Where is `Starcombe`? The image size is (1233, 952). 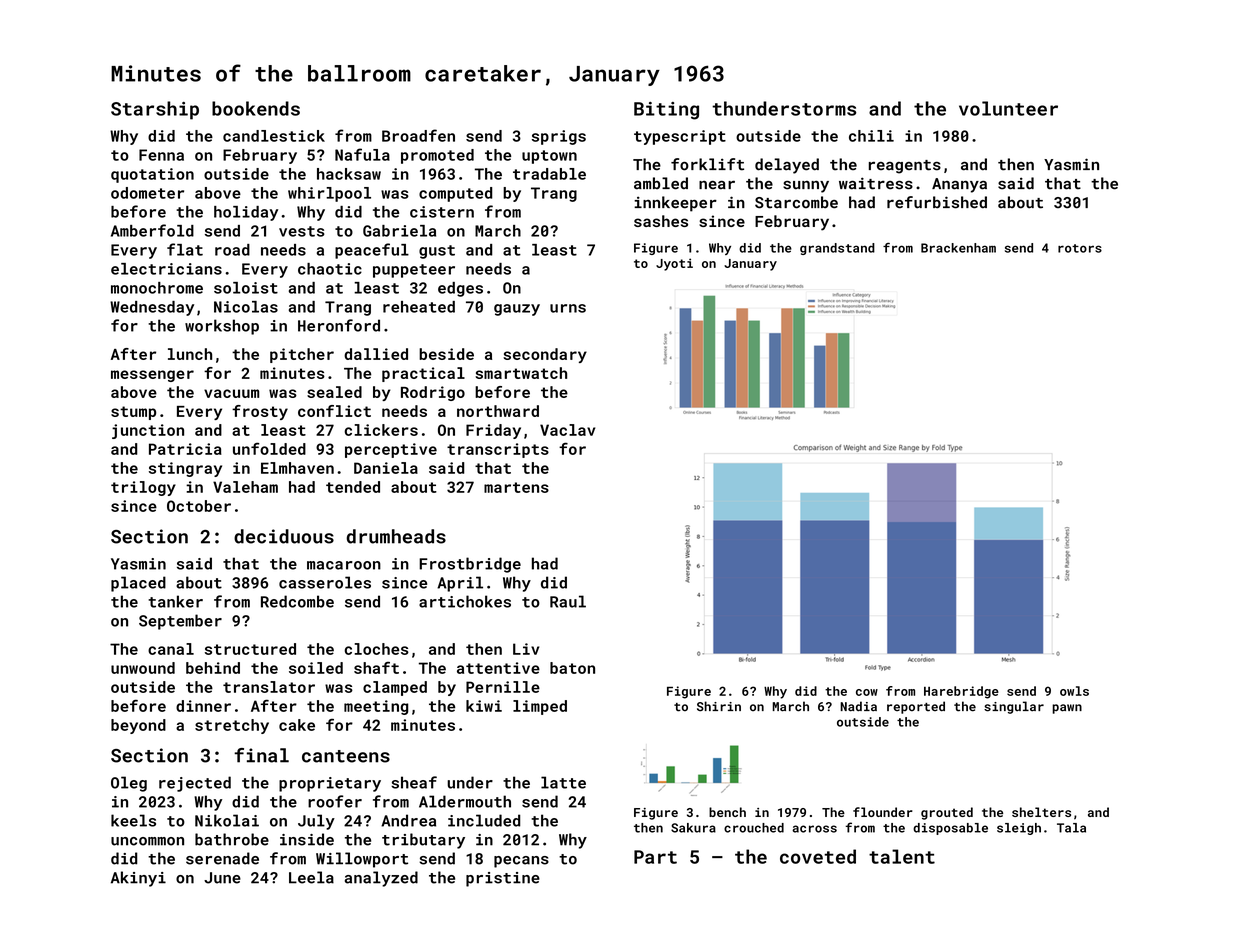
Starcombe is located at coordinates (796, 202).
